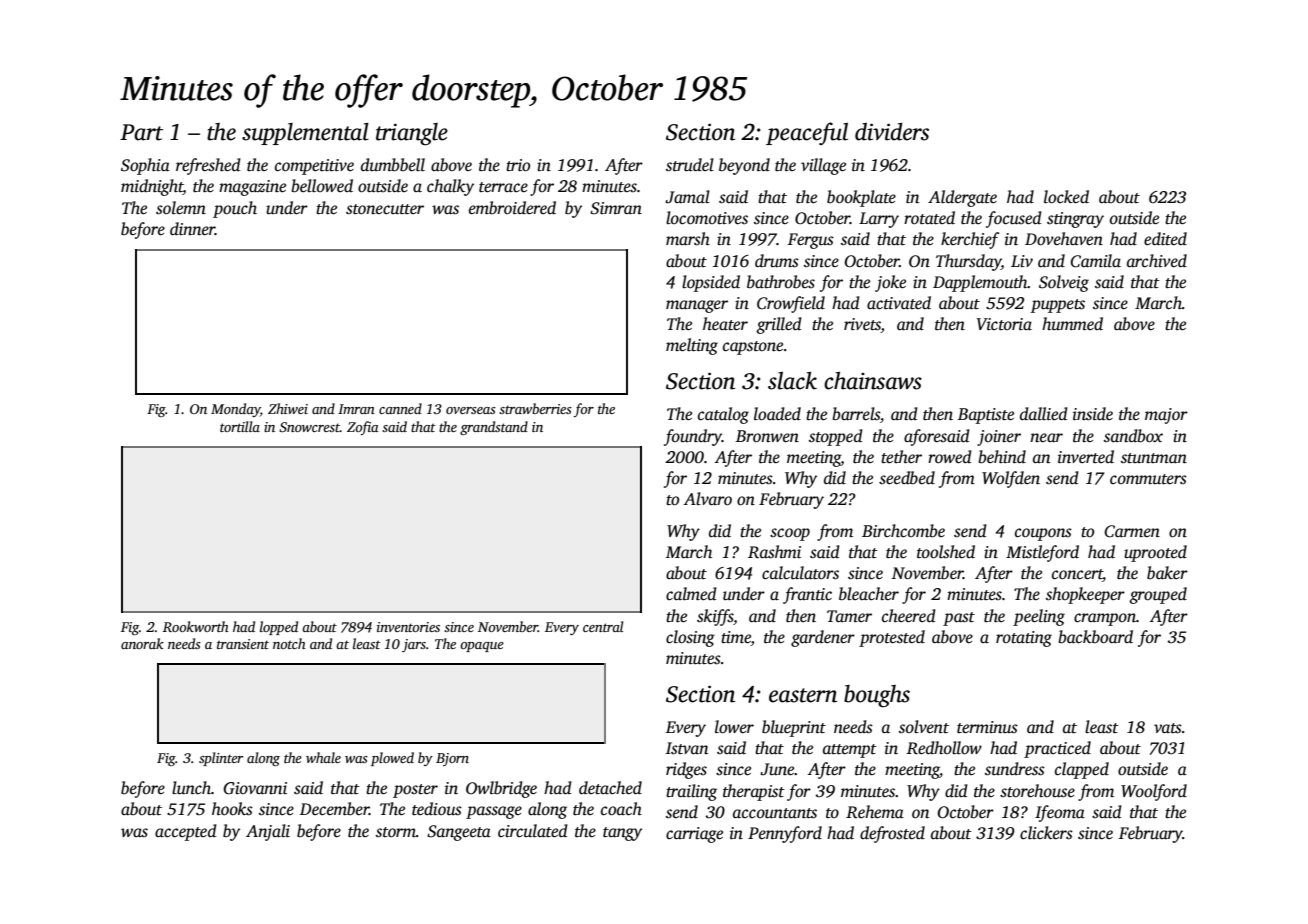  What do you see at coordinates (621, 809) in the screenshot?
I see `coach` at bounding box center [621, 809].
